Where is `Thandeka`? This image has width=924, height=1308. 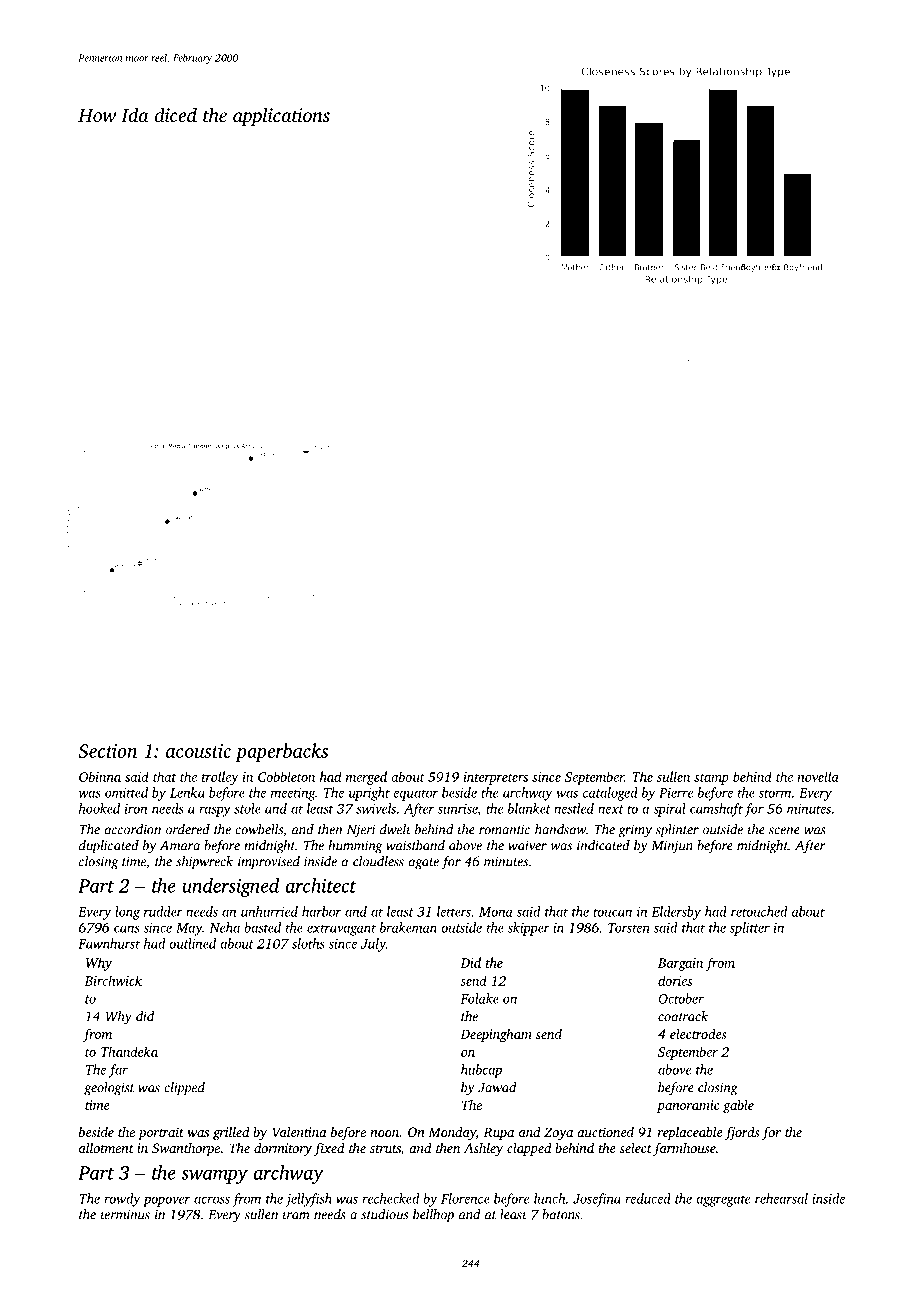
Thandeka is located at coordinates (129, 1051).
